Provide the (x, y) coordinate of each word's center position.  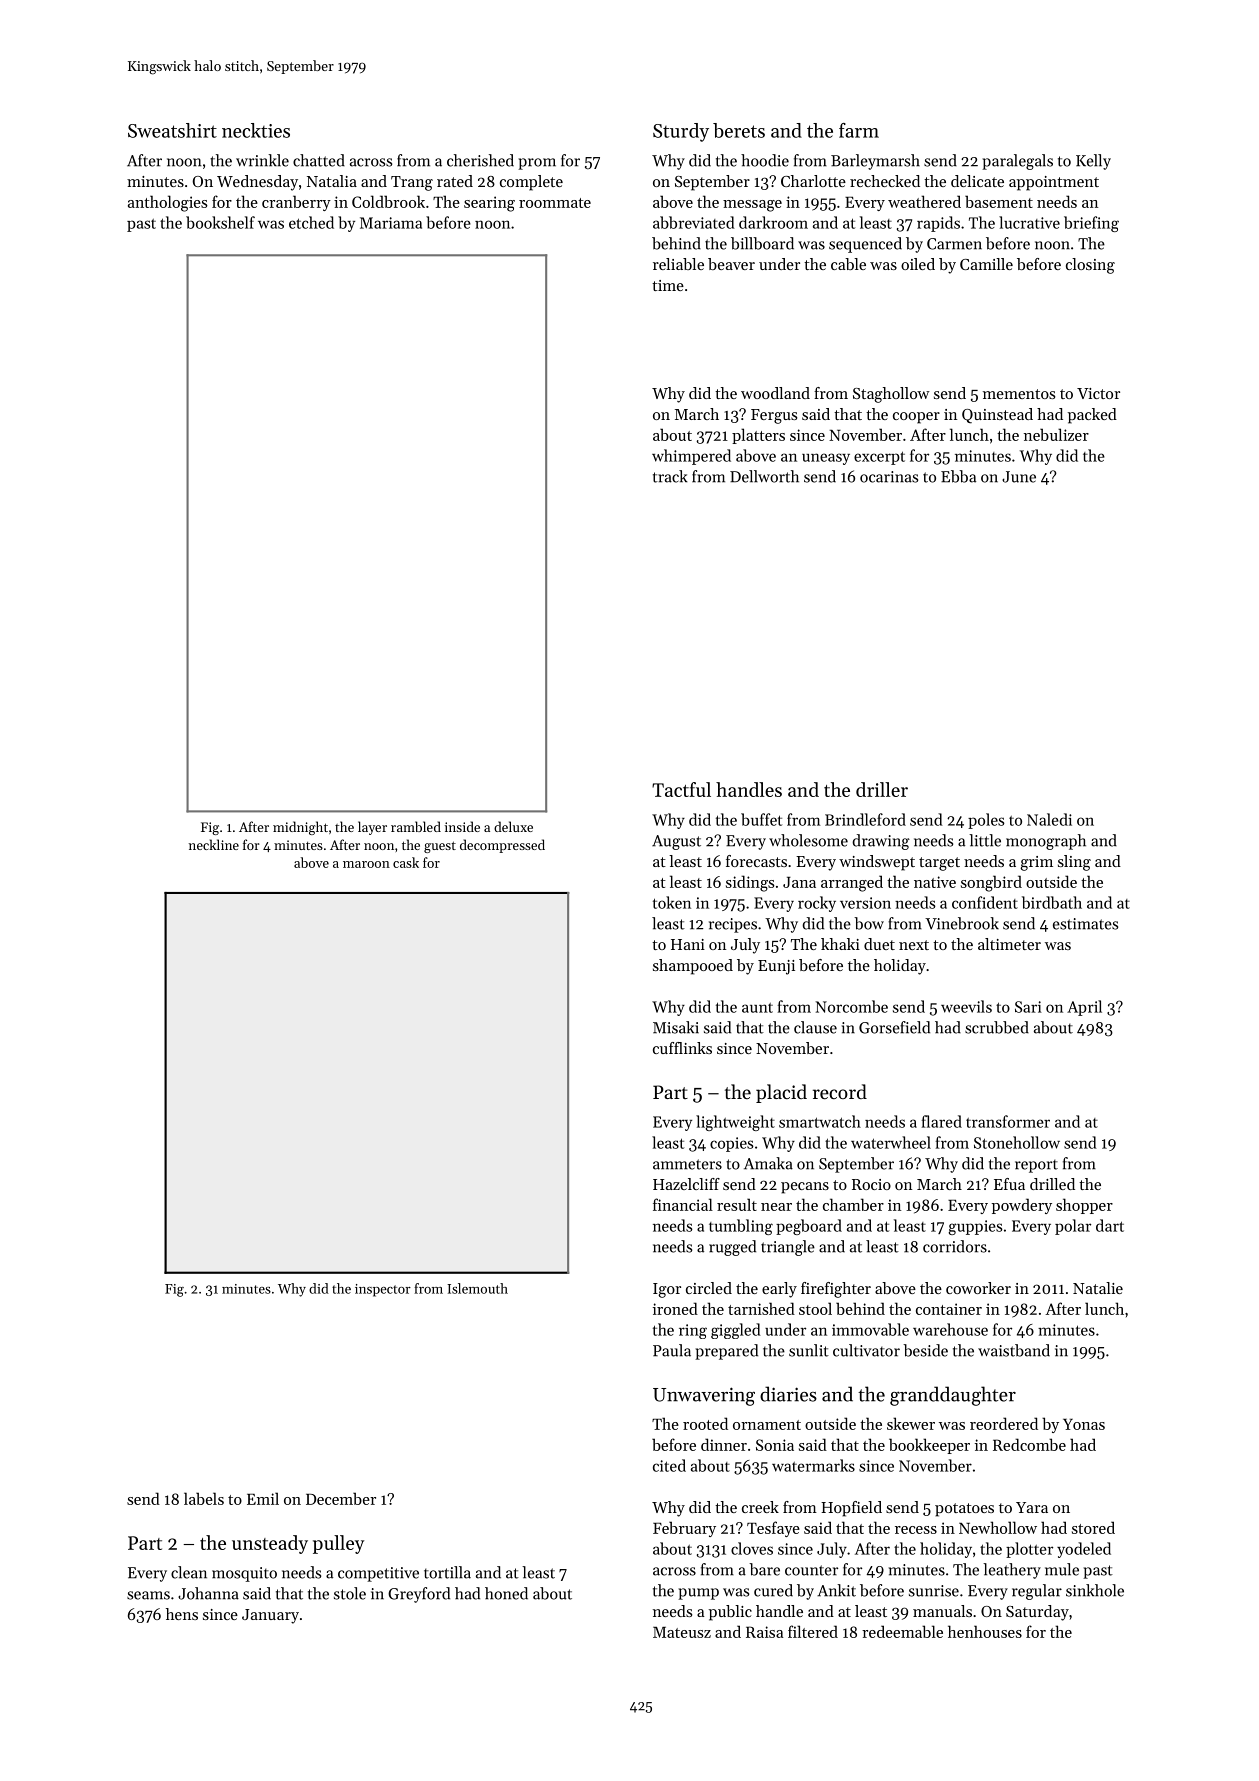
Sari (1028, 1007)
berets (739, 130)
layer (372, 828)
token (672, 902)
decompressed (502, 846)
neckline (214, 844)
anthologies (168, 203)
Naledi (1049, 819)
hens (182, 1614)
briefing (1091, 224)
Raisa (764, 1632)
